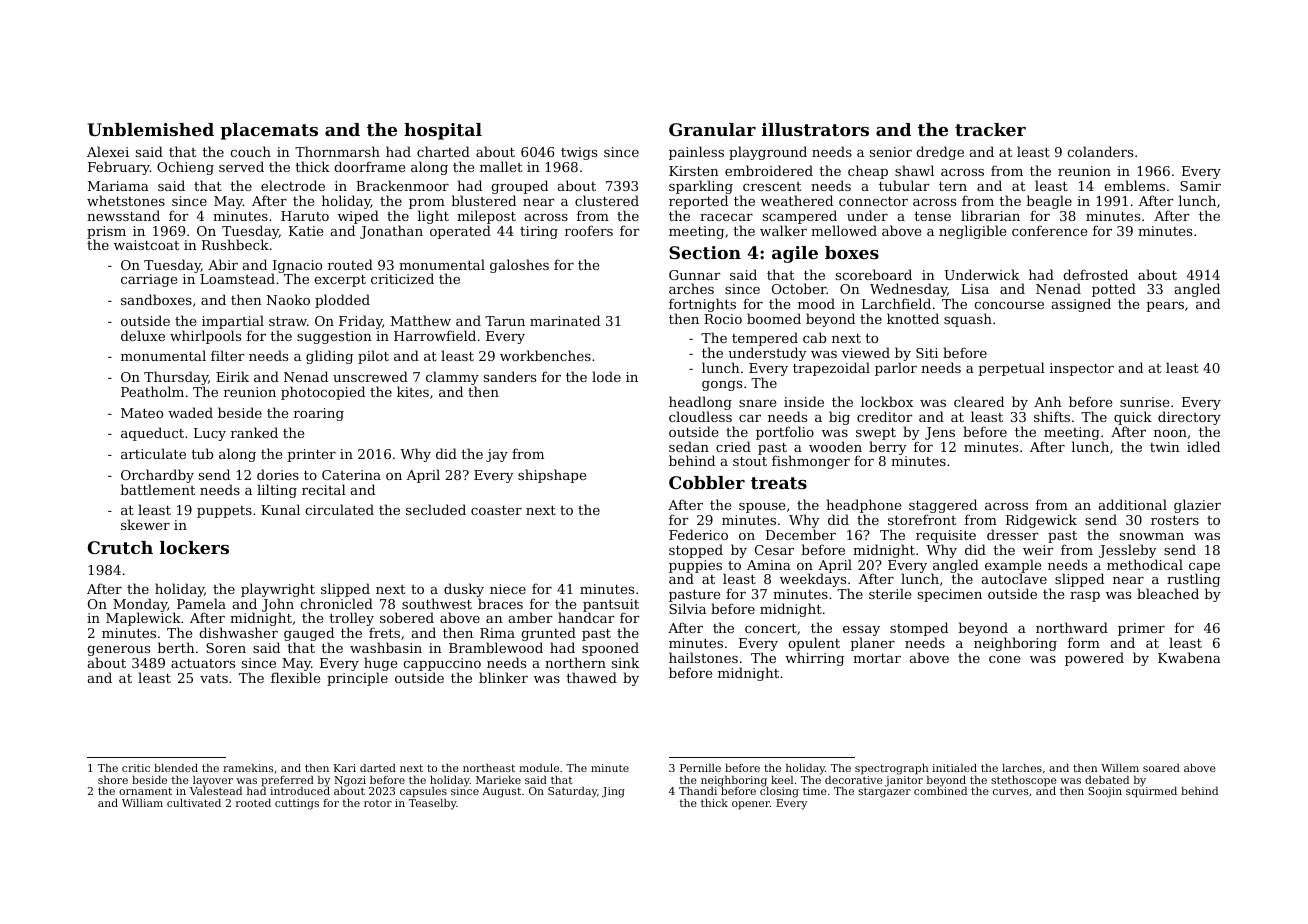  What do you see at coordinates (751, 805) in the screenshot?
I see `opener` at bounding box center [751, 805].
